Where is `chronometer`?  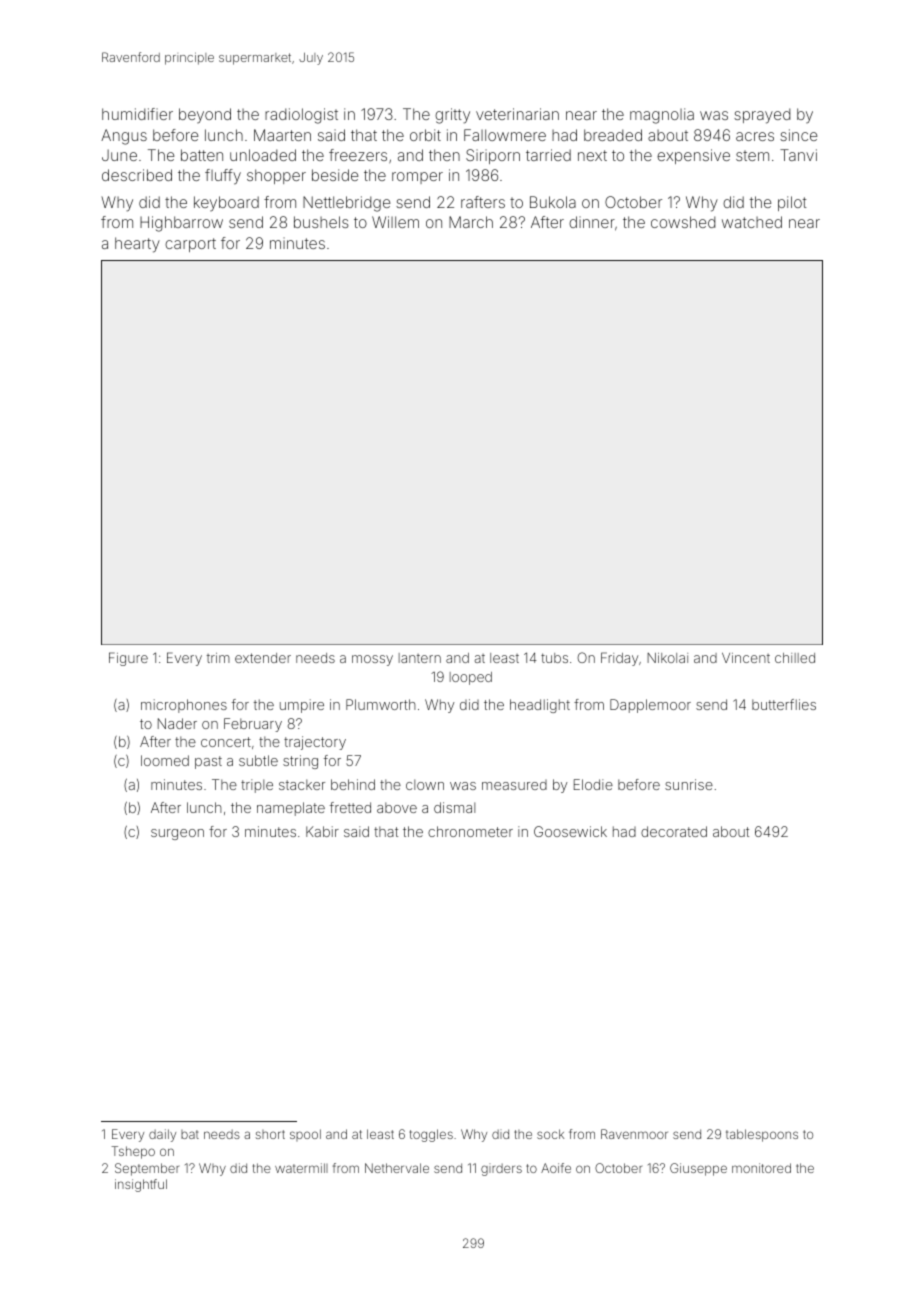
chronometer is located at coordinates (470, 831).
